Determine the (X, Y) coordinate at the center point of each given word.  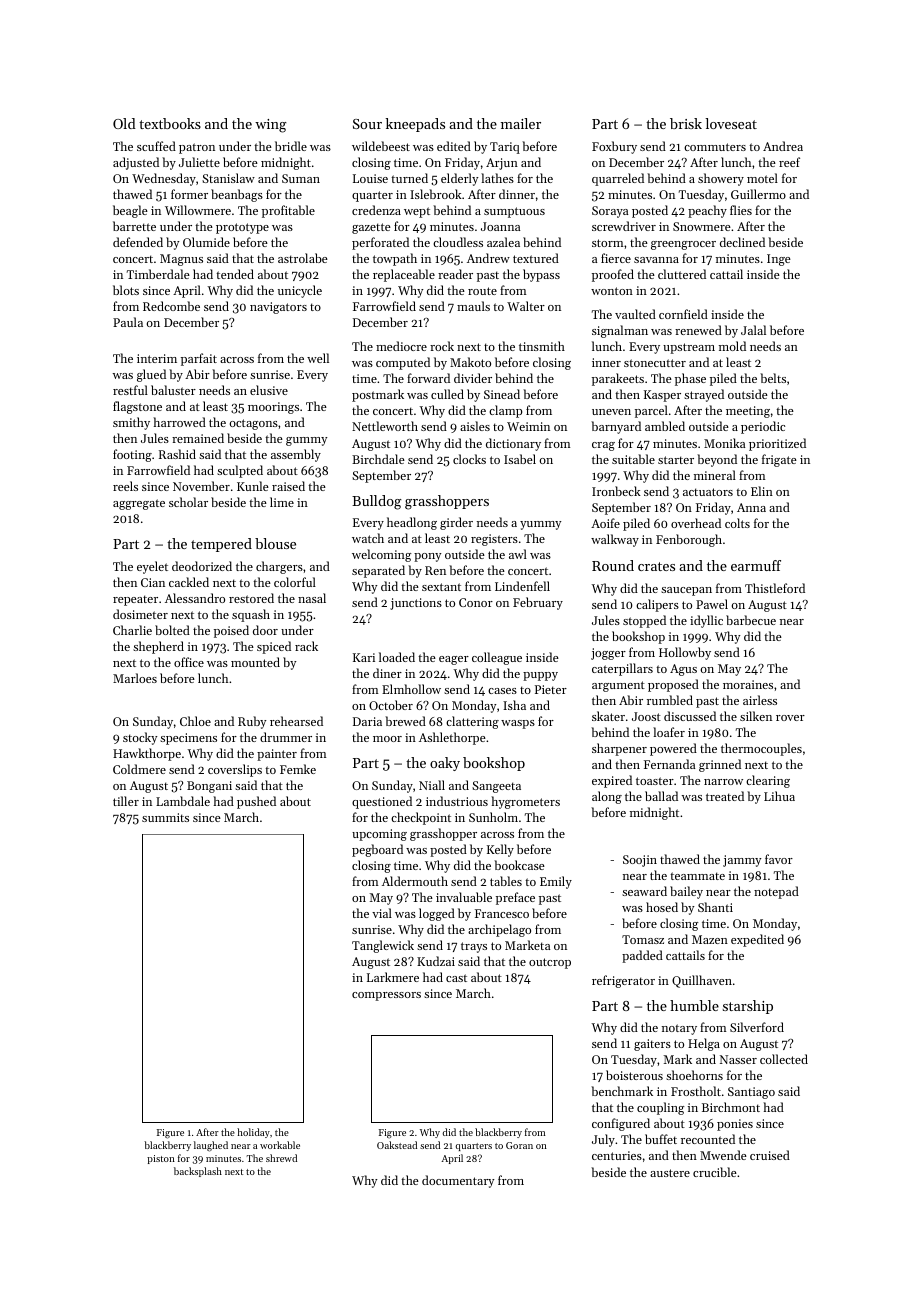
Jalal (753, 330)
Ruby (252, 722)
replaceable (404, 275)
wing (271, 126)
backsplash (198, 1172)
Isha (514, 705)
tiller (126, 801)
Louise (370, 178)
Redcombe (171, 306)
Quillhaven (702, 981)
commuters (715, 147)
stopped (644, 621)
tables (506, 881)
